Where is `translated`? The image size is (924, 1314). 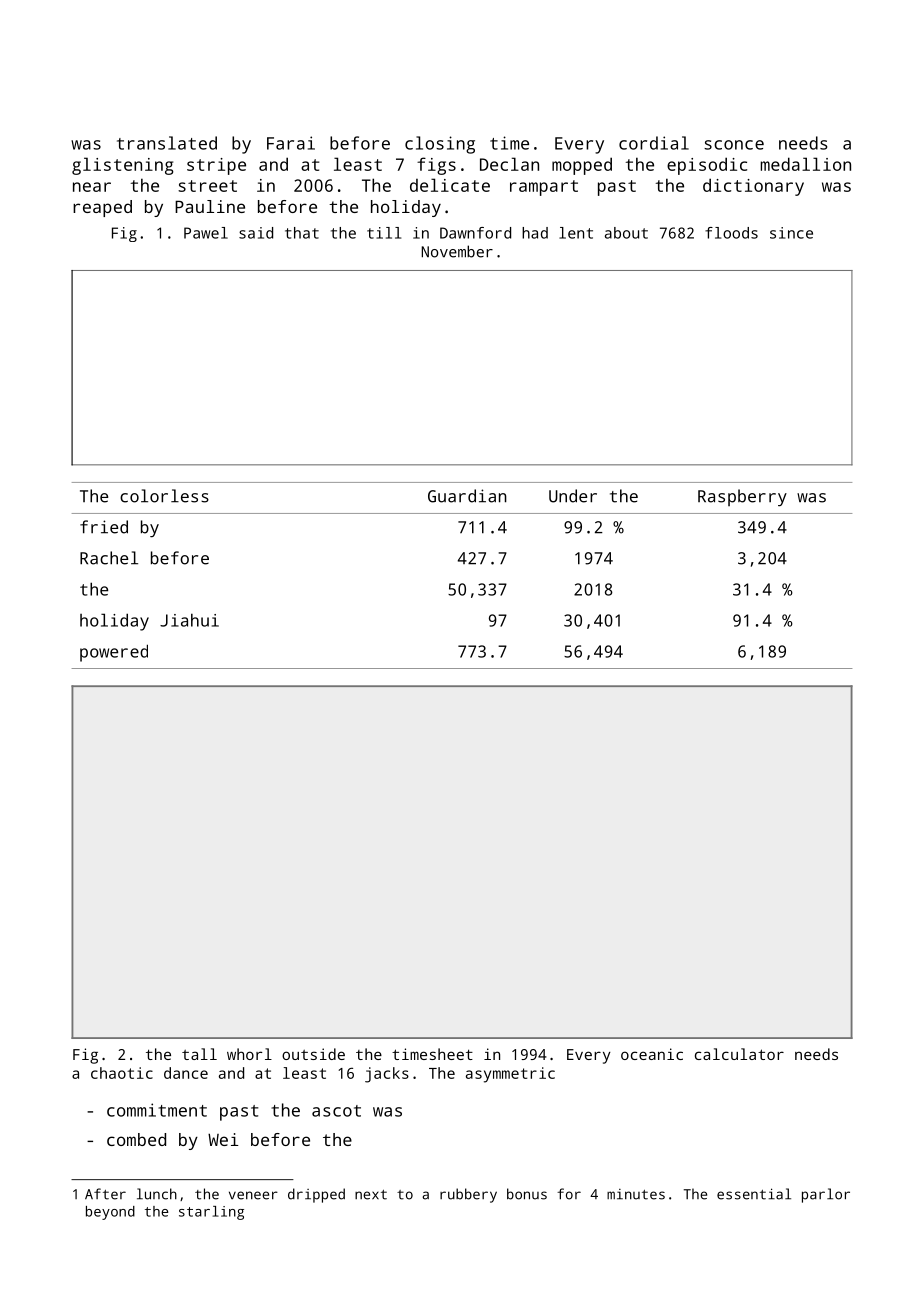 translated is located at coordinates (167, 143).
